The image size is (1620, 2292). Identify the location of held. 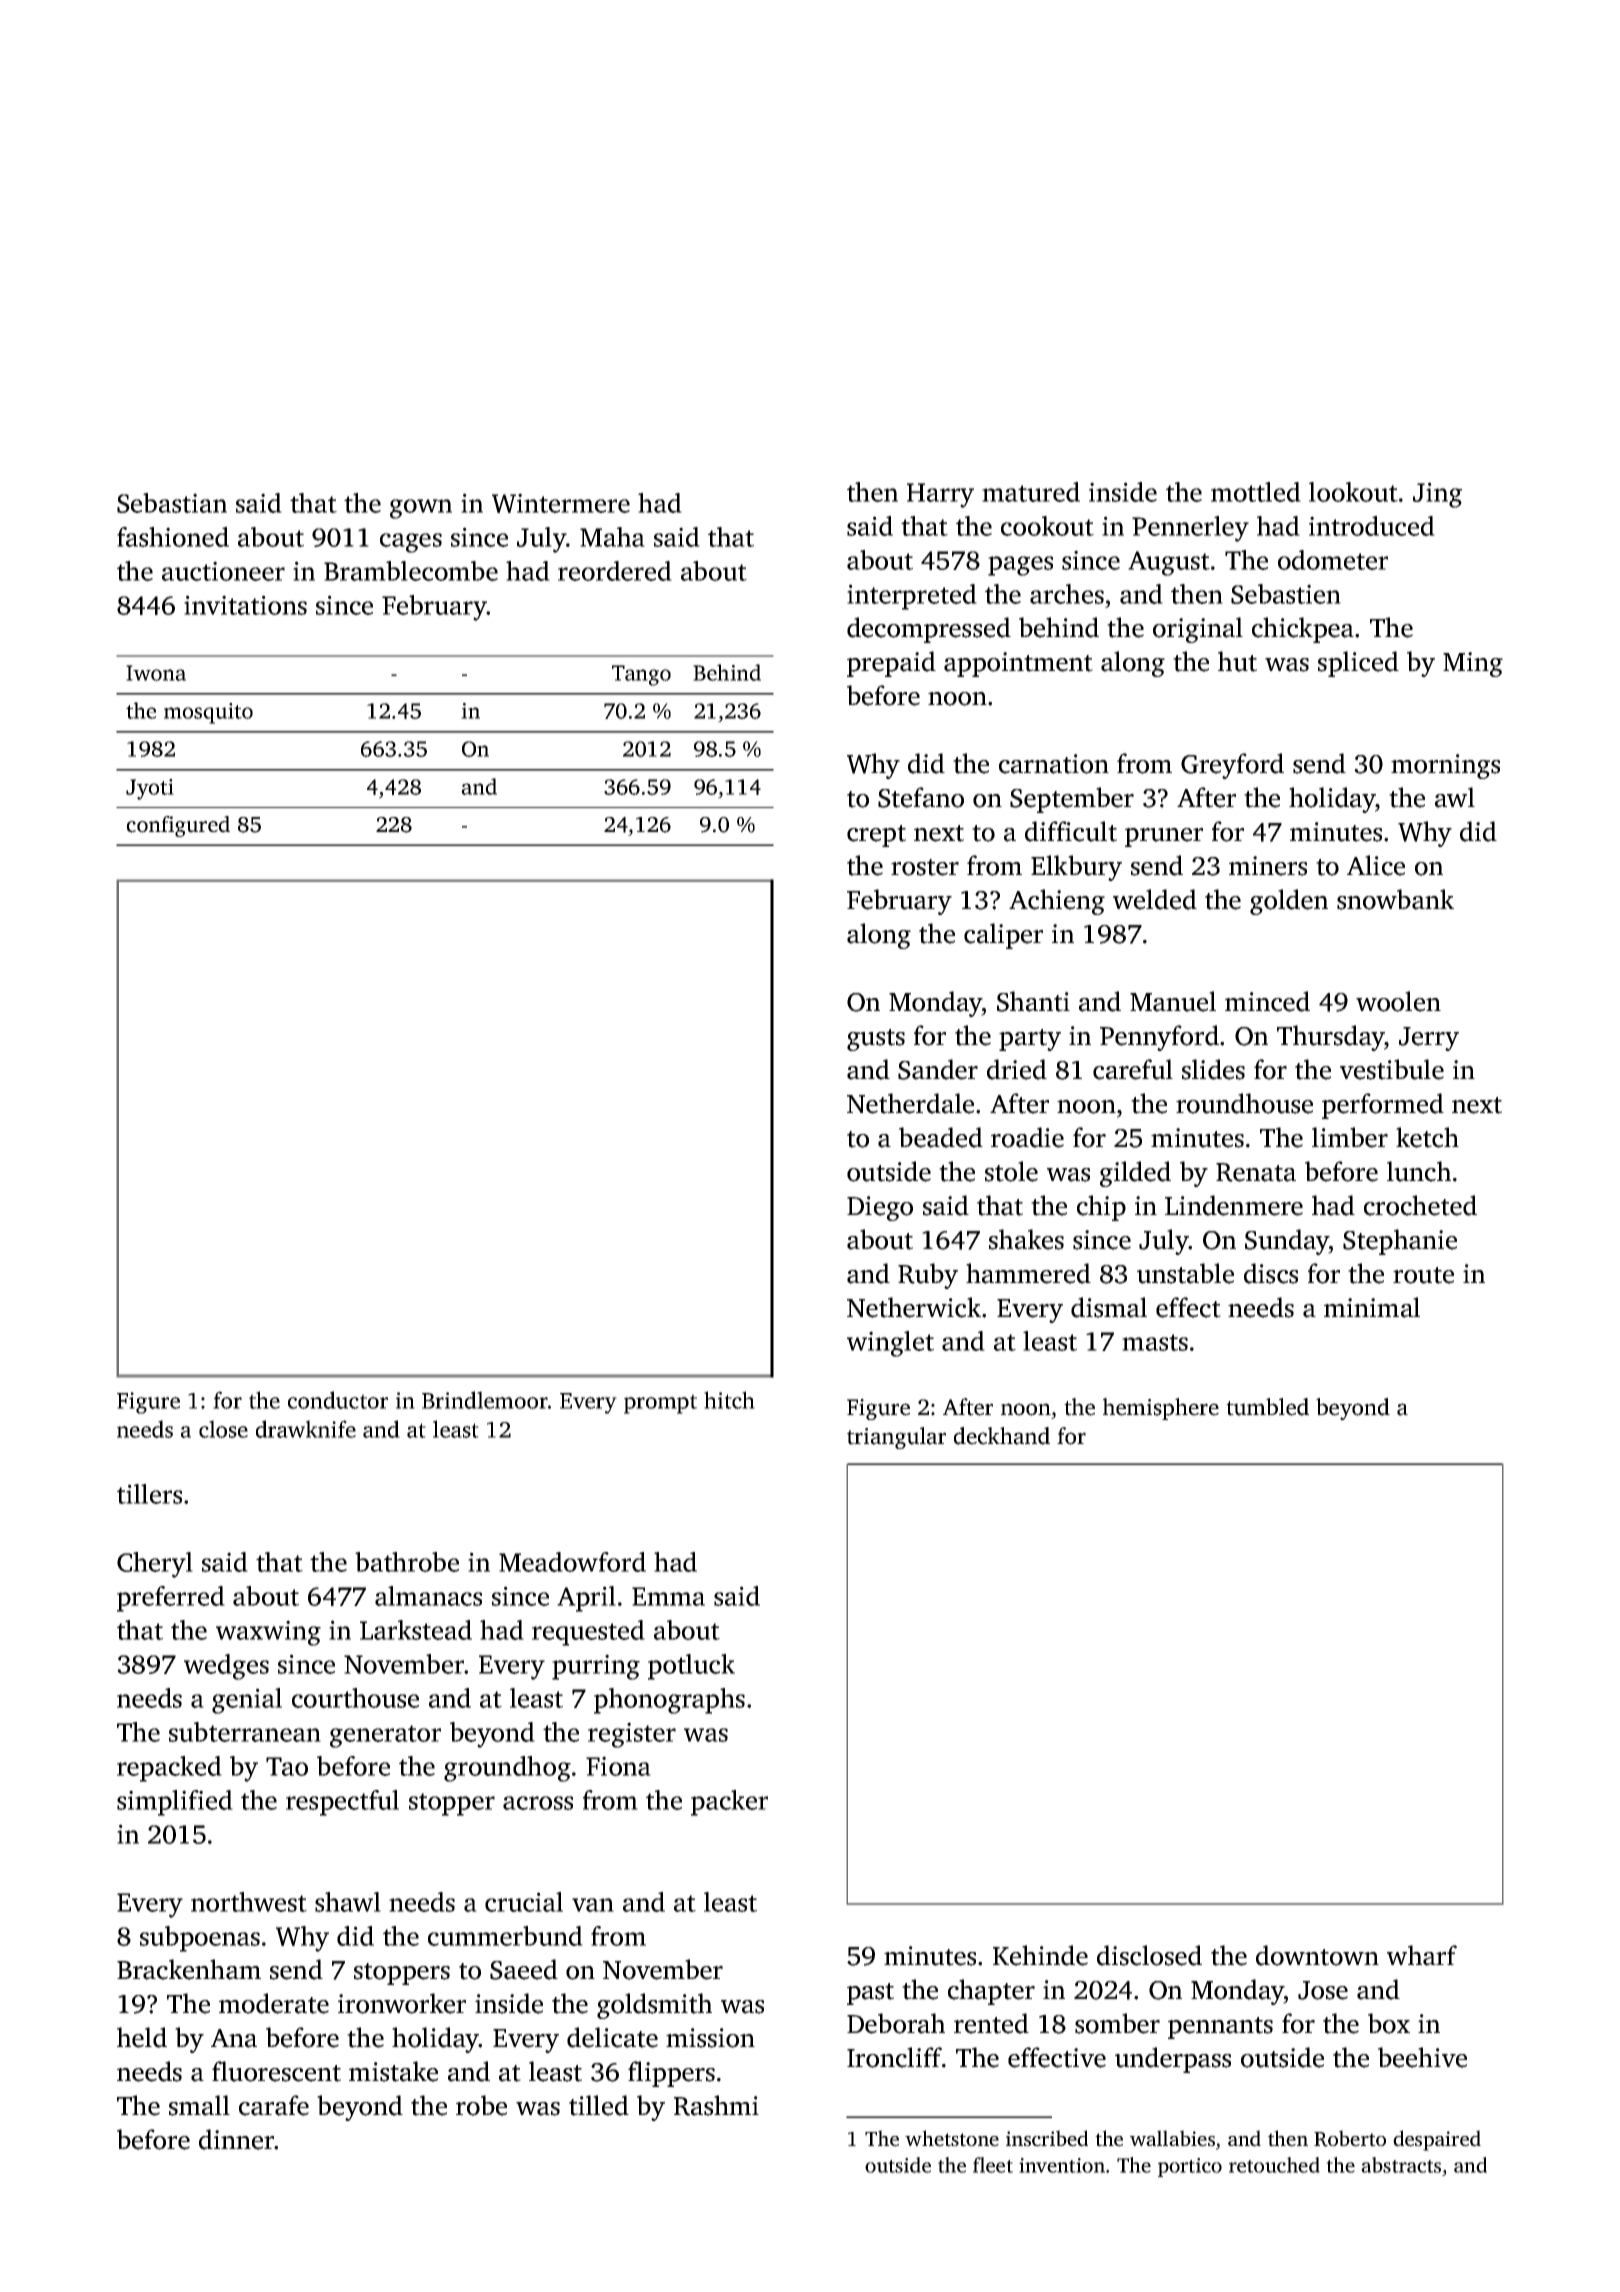
(142, 2037).
